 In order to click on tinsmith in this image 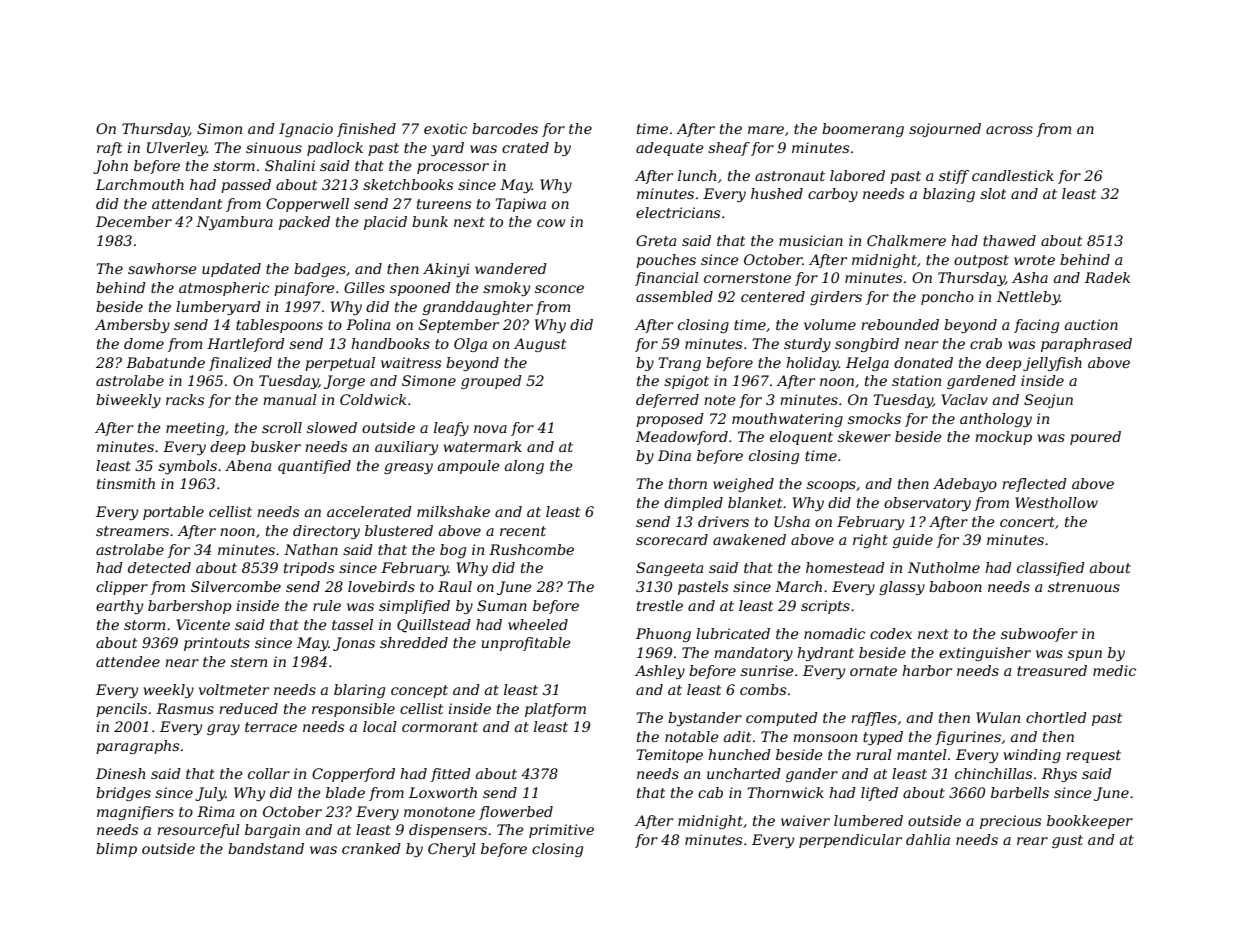, I will do `click(126, 483)`.
